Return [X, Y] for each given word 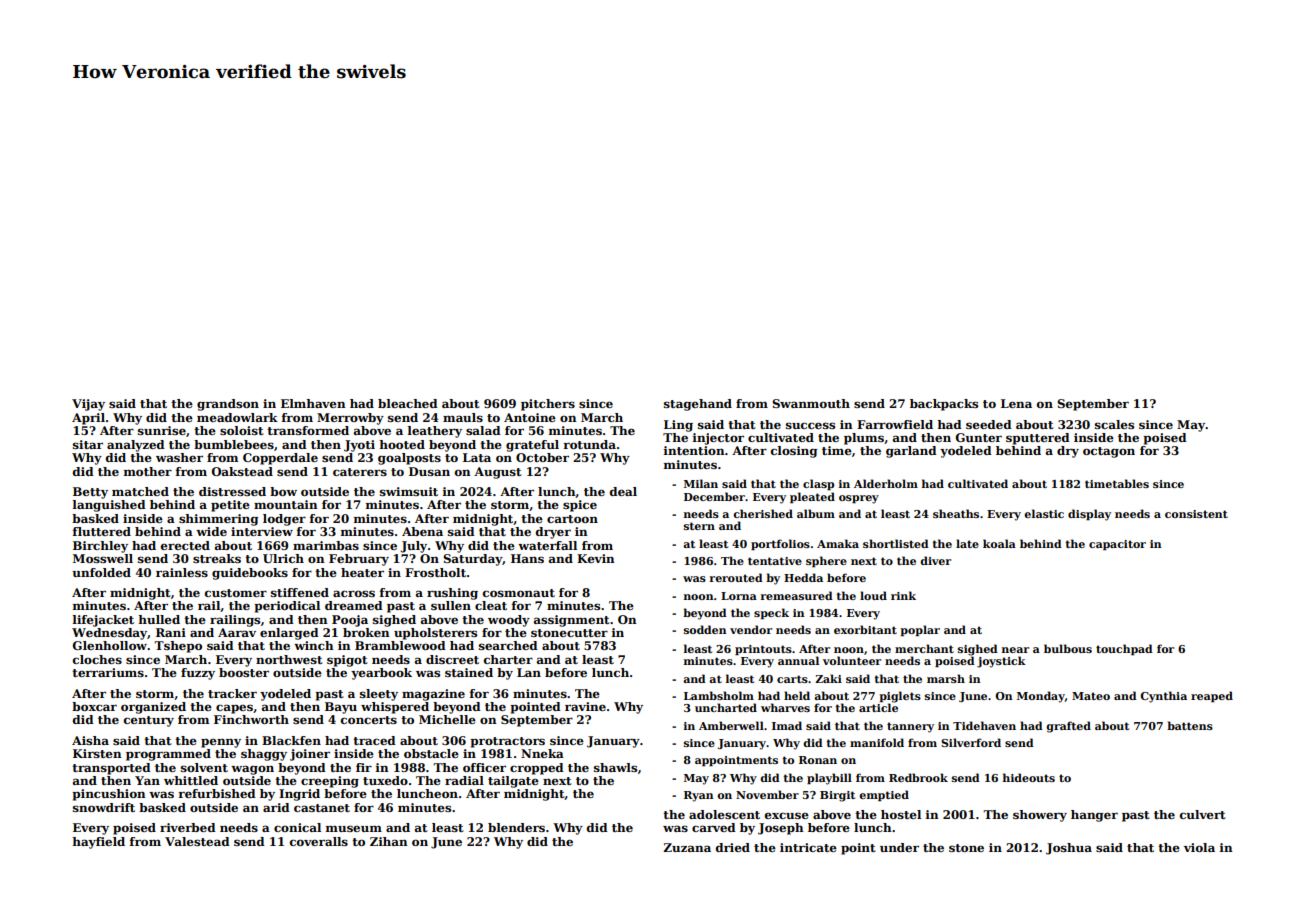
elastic [1044, 513]
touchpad [1124, 649]
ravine [585, 706]
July [413, 547]
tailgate [513, 782]
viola [1199, 847]
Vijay [88, 405]
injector [718, 439]
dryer [553, 533]
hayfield [98, 843]
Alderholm [886, 483]
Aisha [90, 740]
